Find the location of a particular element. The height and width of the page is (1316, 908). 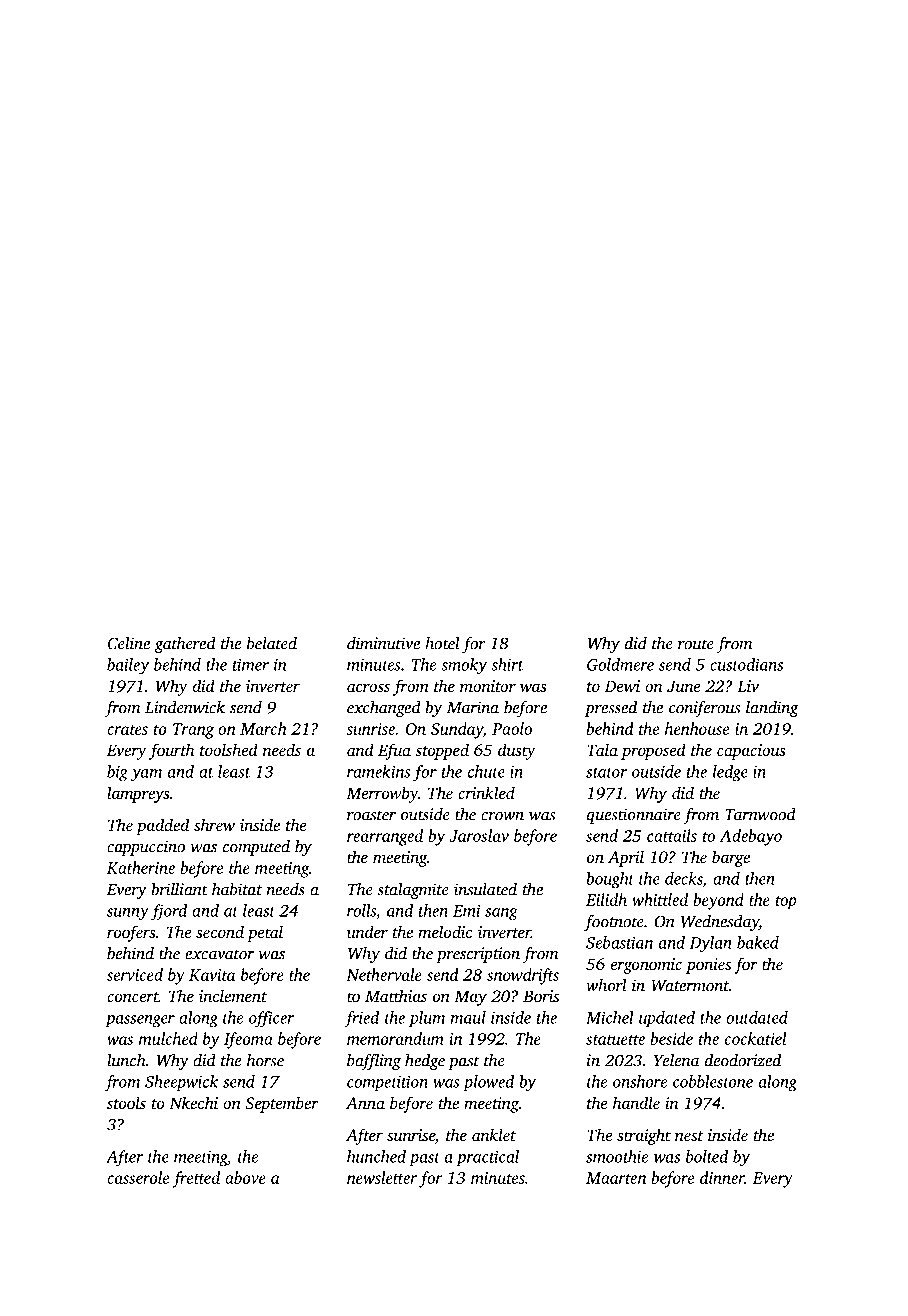

hotel is located at coordinates (442, 643).
